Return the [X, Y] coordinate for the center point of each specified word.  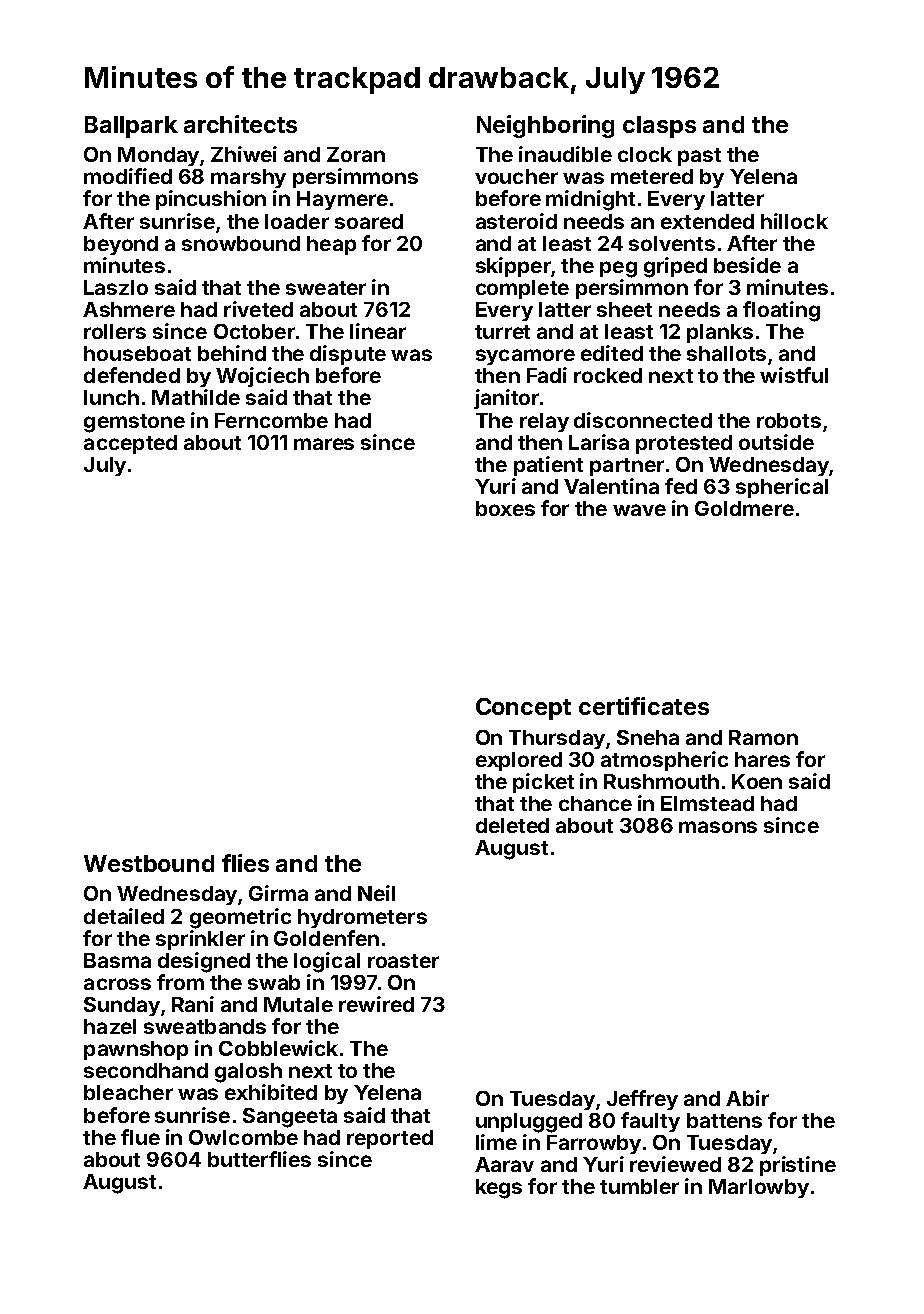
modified [128, 176]
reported [390, 1139]
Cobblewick [278, 1048]
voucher [516, 176]
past [699, 157]
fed [681, 486]
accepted [130, 444]
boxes [505, 508]
